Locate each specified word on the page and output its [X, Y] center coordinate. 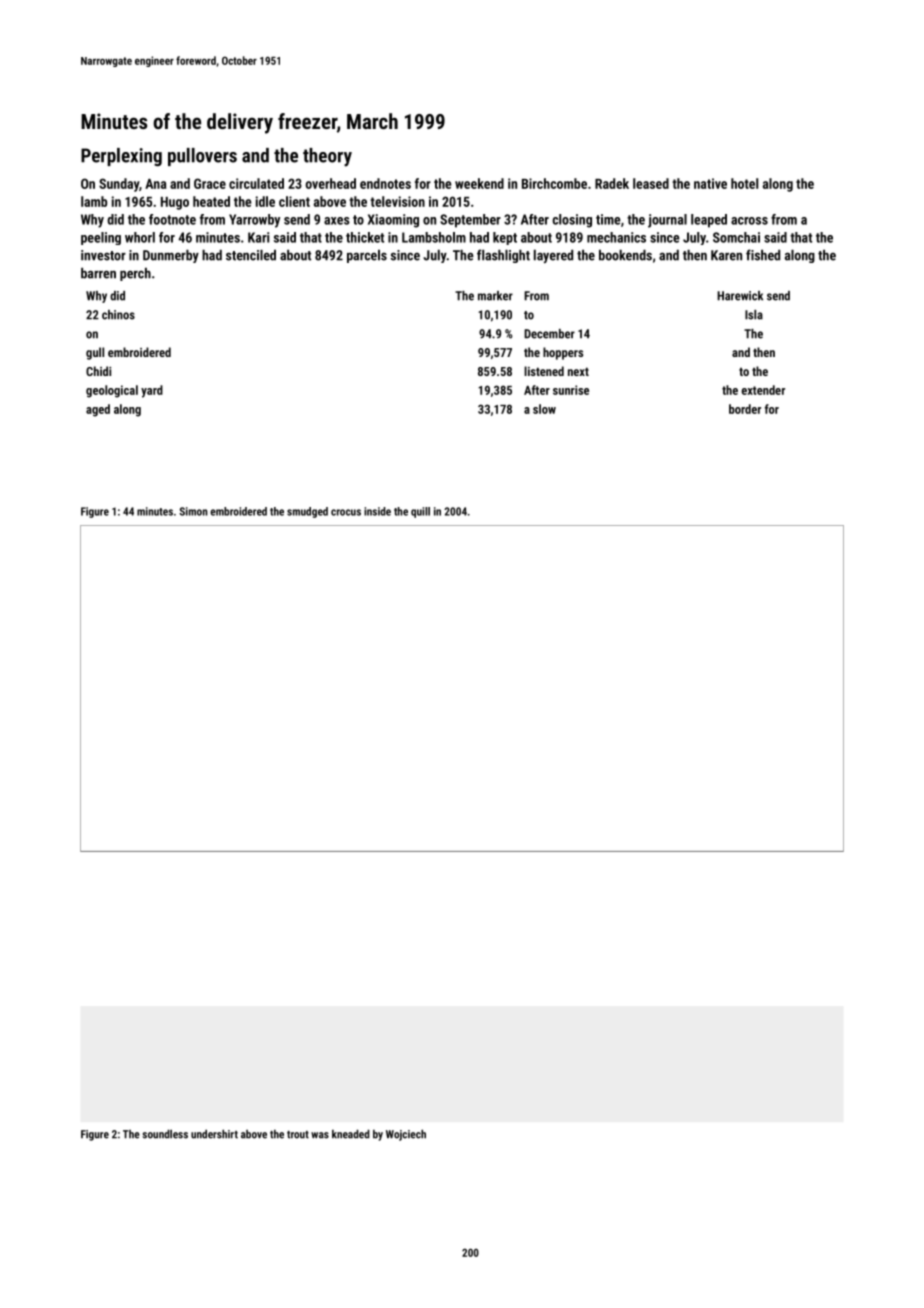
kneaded [351, 1134]
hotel [744, 183]
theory [327, 157]
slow [544, 409]
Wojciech [406, 1135]
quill [420, 512]
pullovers [202, 157]
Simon [193, 511]
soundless [165, 1134]
